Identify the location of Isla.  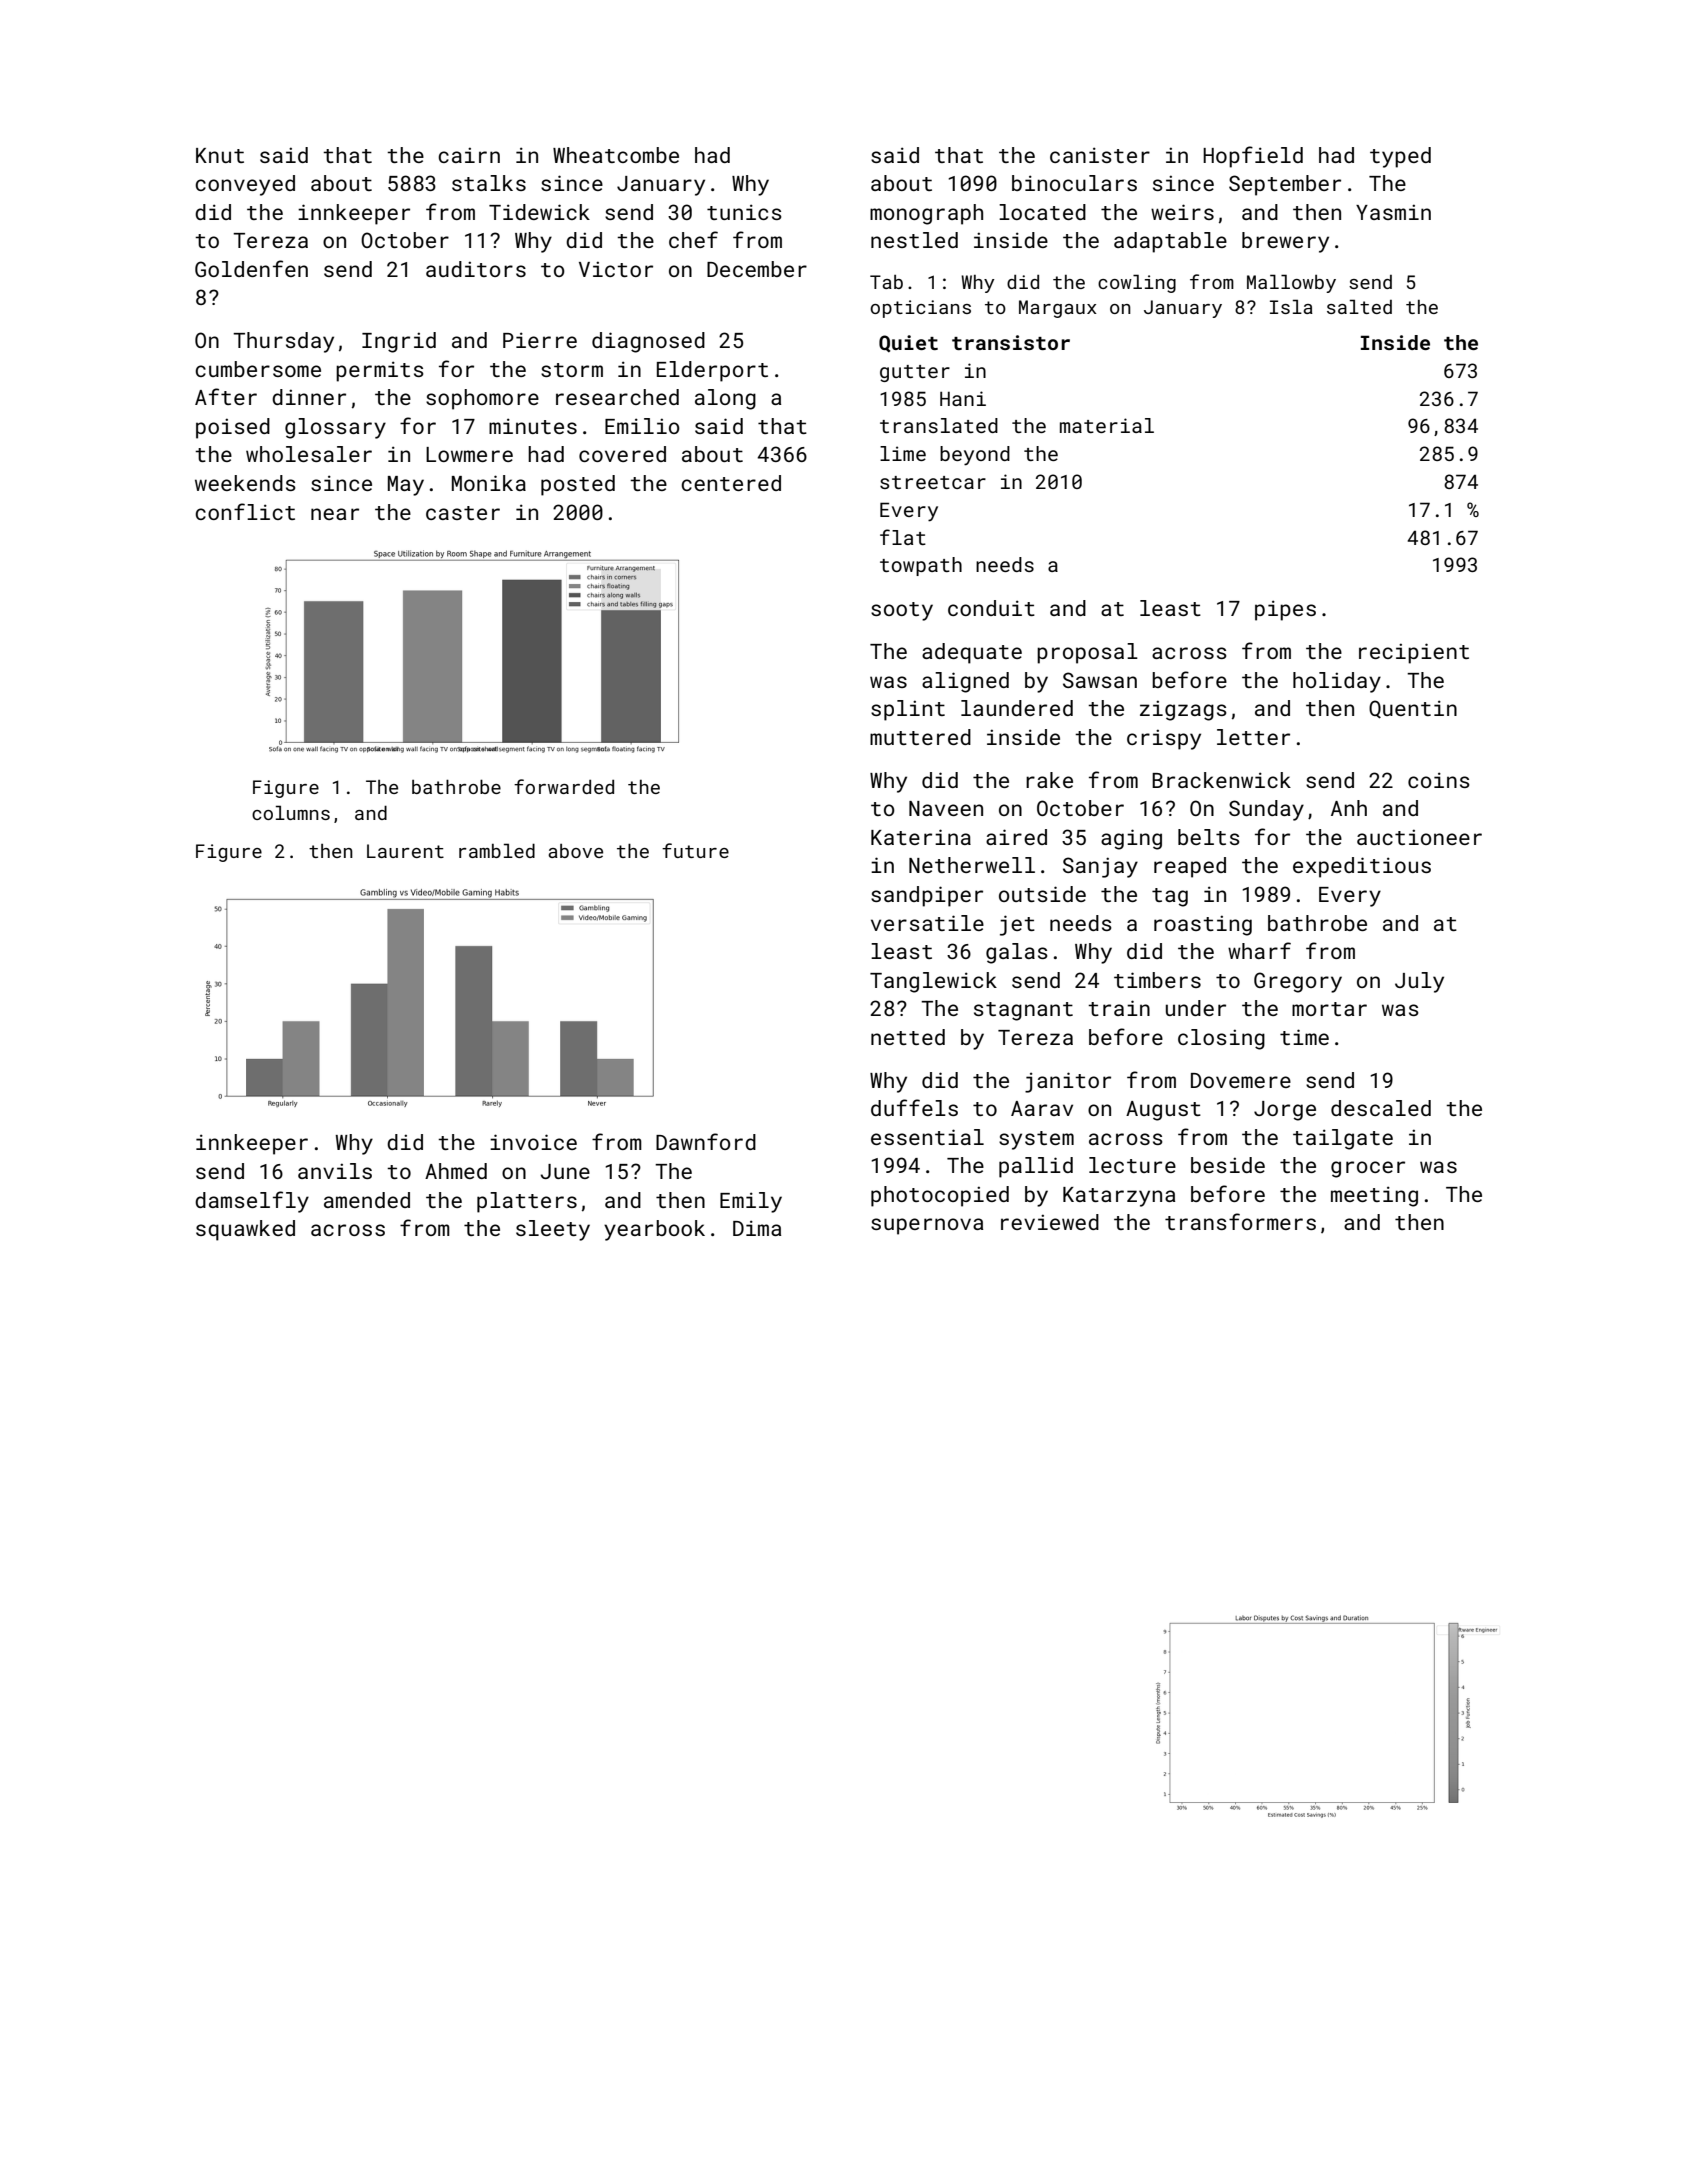
(1291, 306).
